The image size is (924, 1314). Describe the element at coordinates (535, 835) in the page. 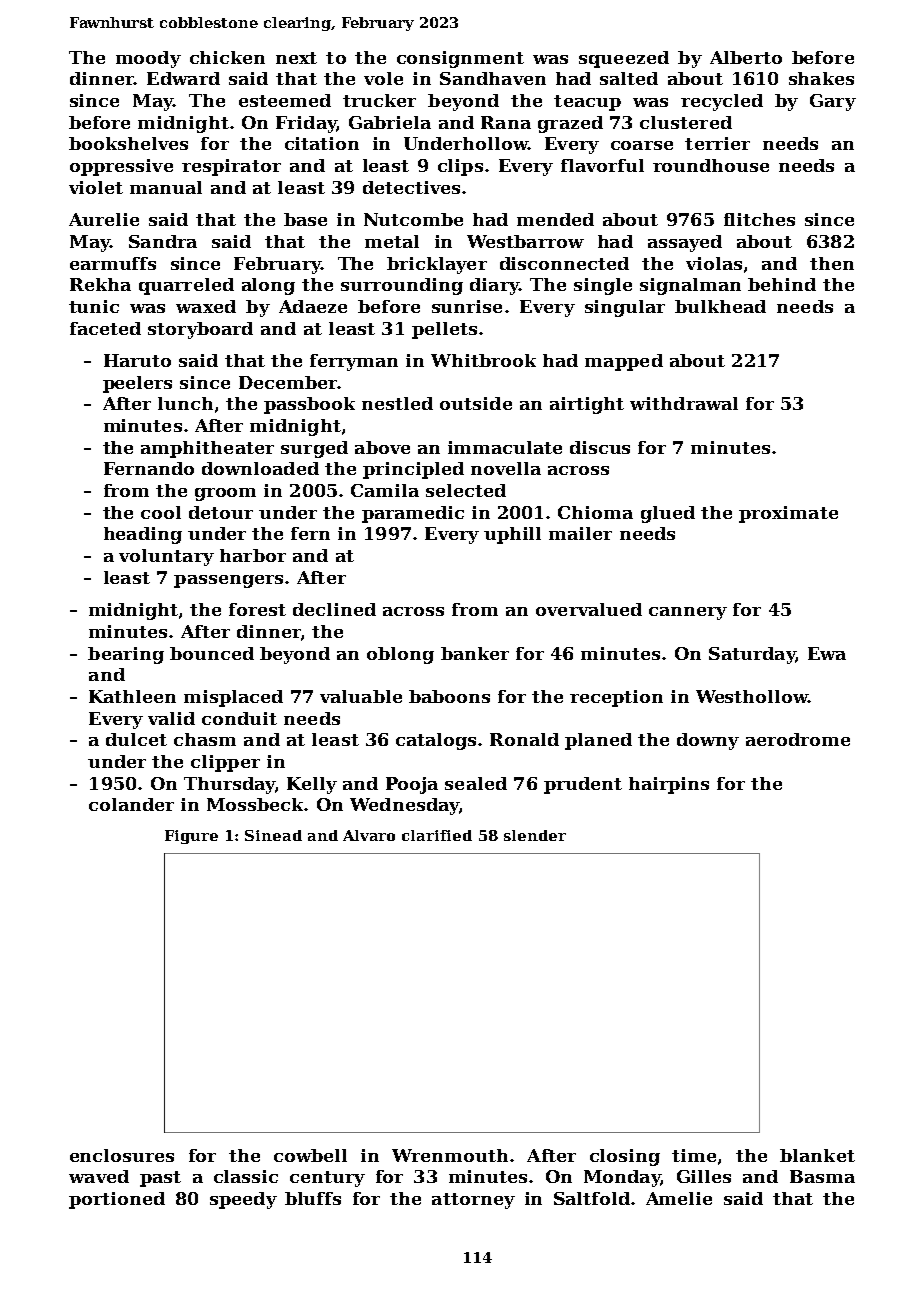

I see `slender` at that location.
